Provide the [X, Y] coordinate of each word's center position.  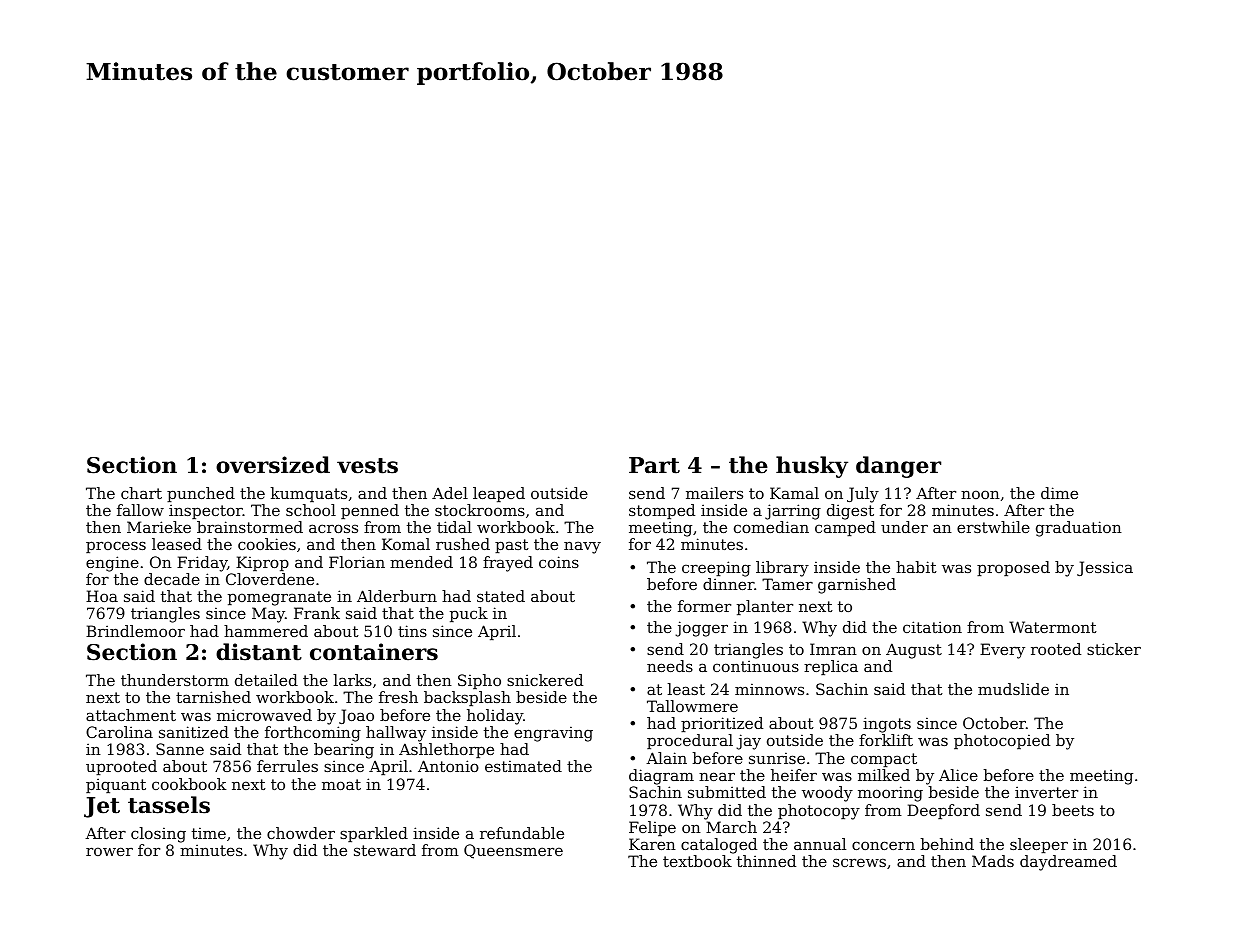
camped [845, 528]
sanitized [194, 732]
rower [109, 851]
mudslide [1013, 689]
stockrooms [480, 510]
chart [141, 493]
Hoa [102, 596]
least [686, 689]
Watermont [1053, 627]
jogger [702, 629]
